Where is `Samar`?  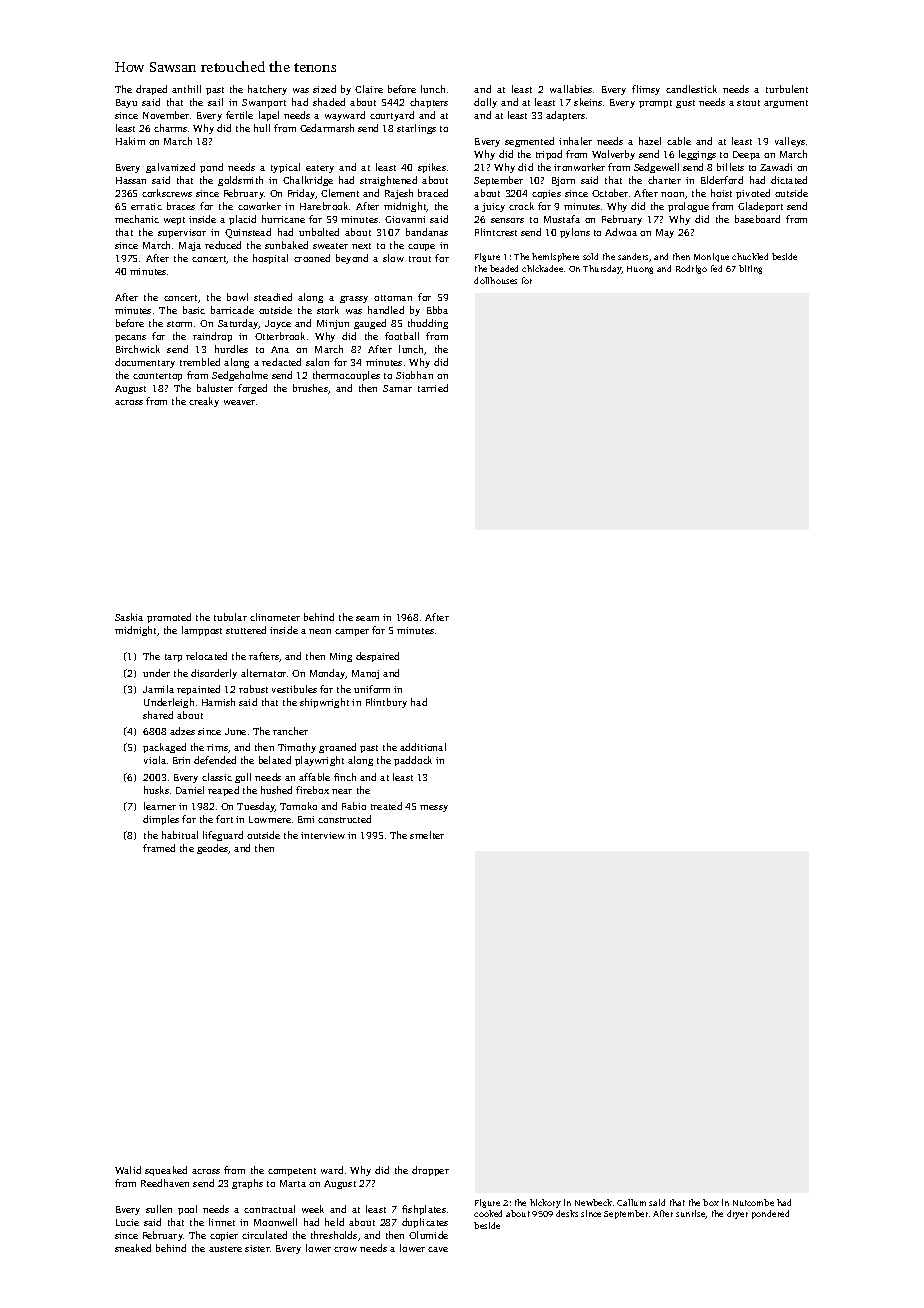 Samar is located at coordinates (397, 388).
